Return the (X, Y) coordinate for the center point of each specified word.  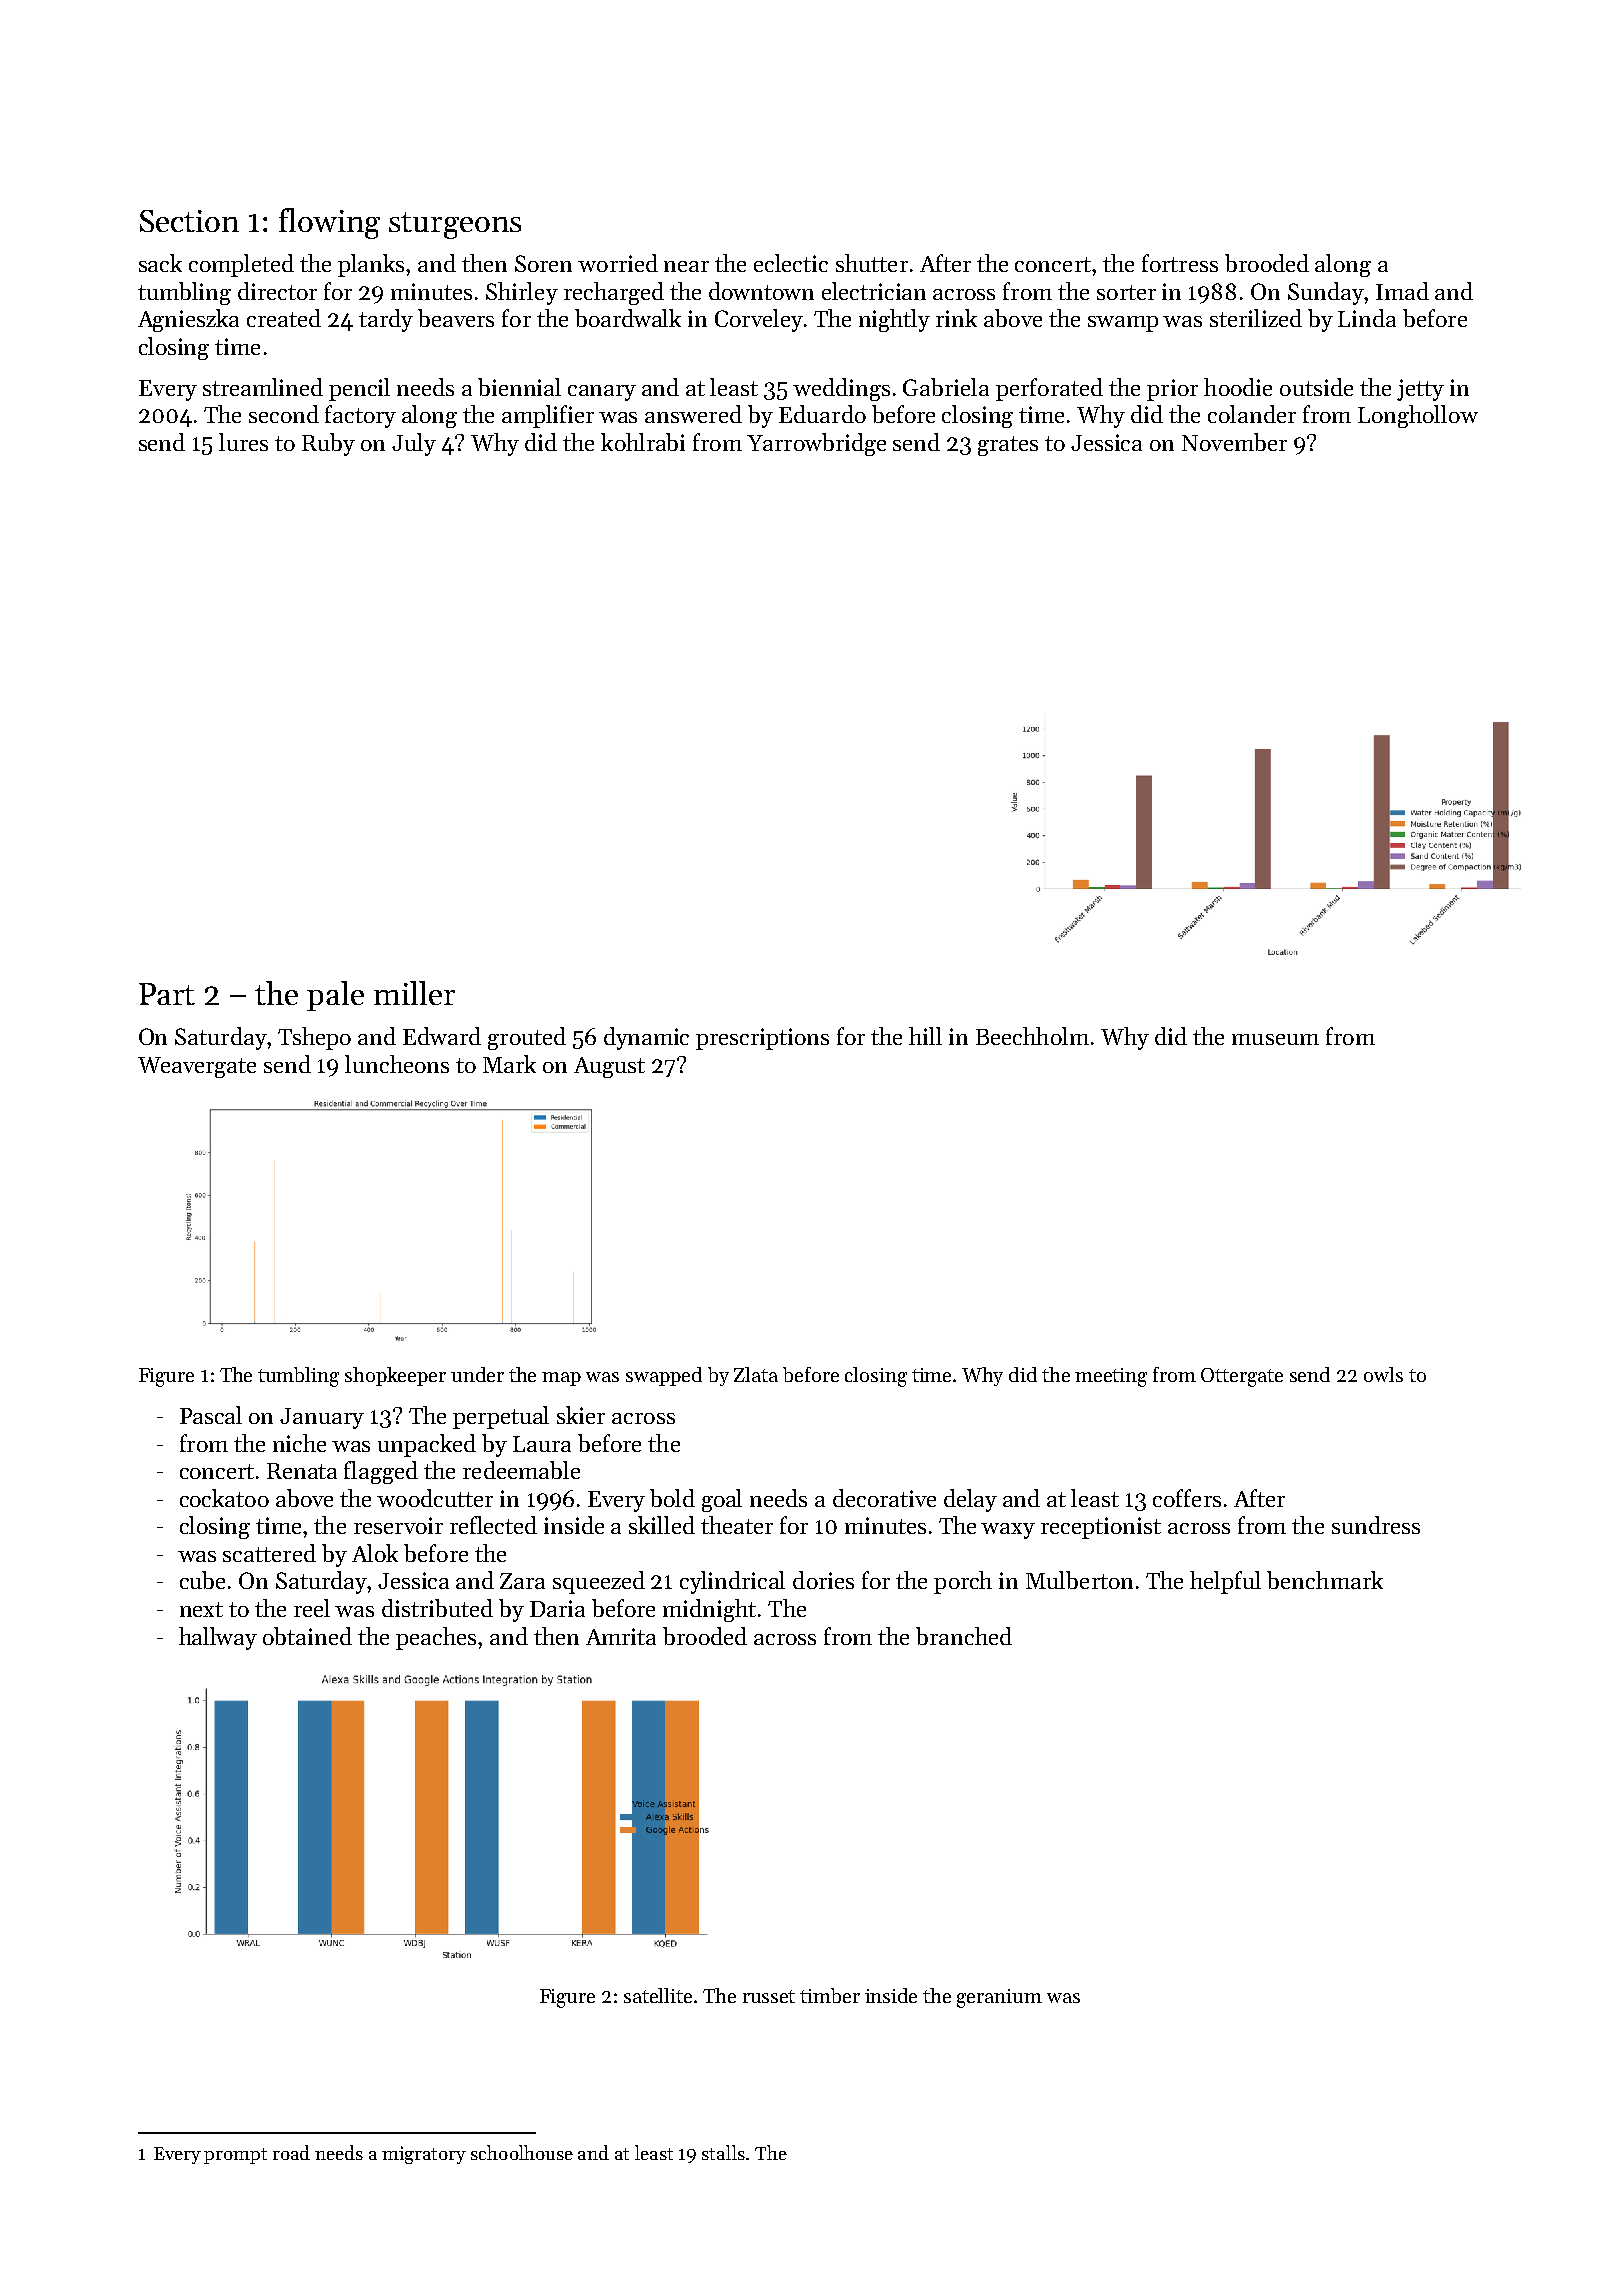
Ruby (328, 444)
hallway (218, 1638)
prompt (235, 2156)
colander (1252, 414)
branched (964, 1636)
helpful (1225, 1582)
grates (1008, 446)
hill (925, 1036)
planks (371, 265)
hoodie (1238, 387)
